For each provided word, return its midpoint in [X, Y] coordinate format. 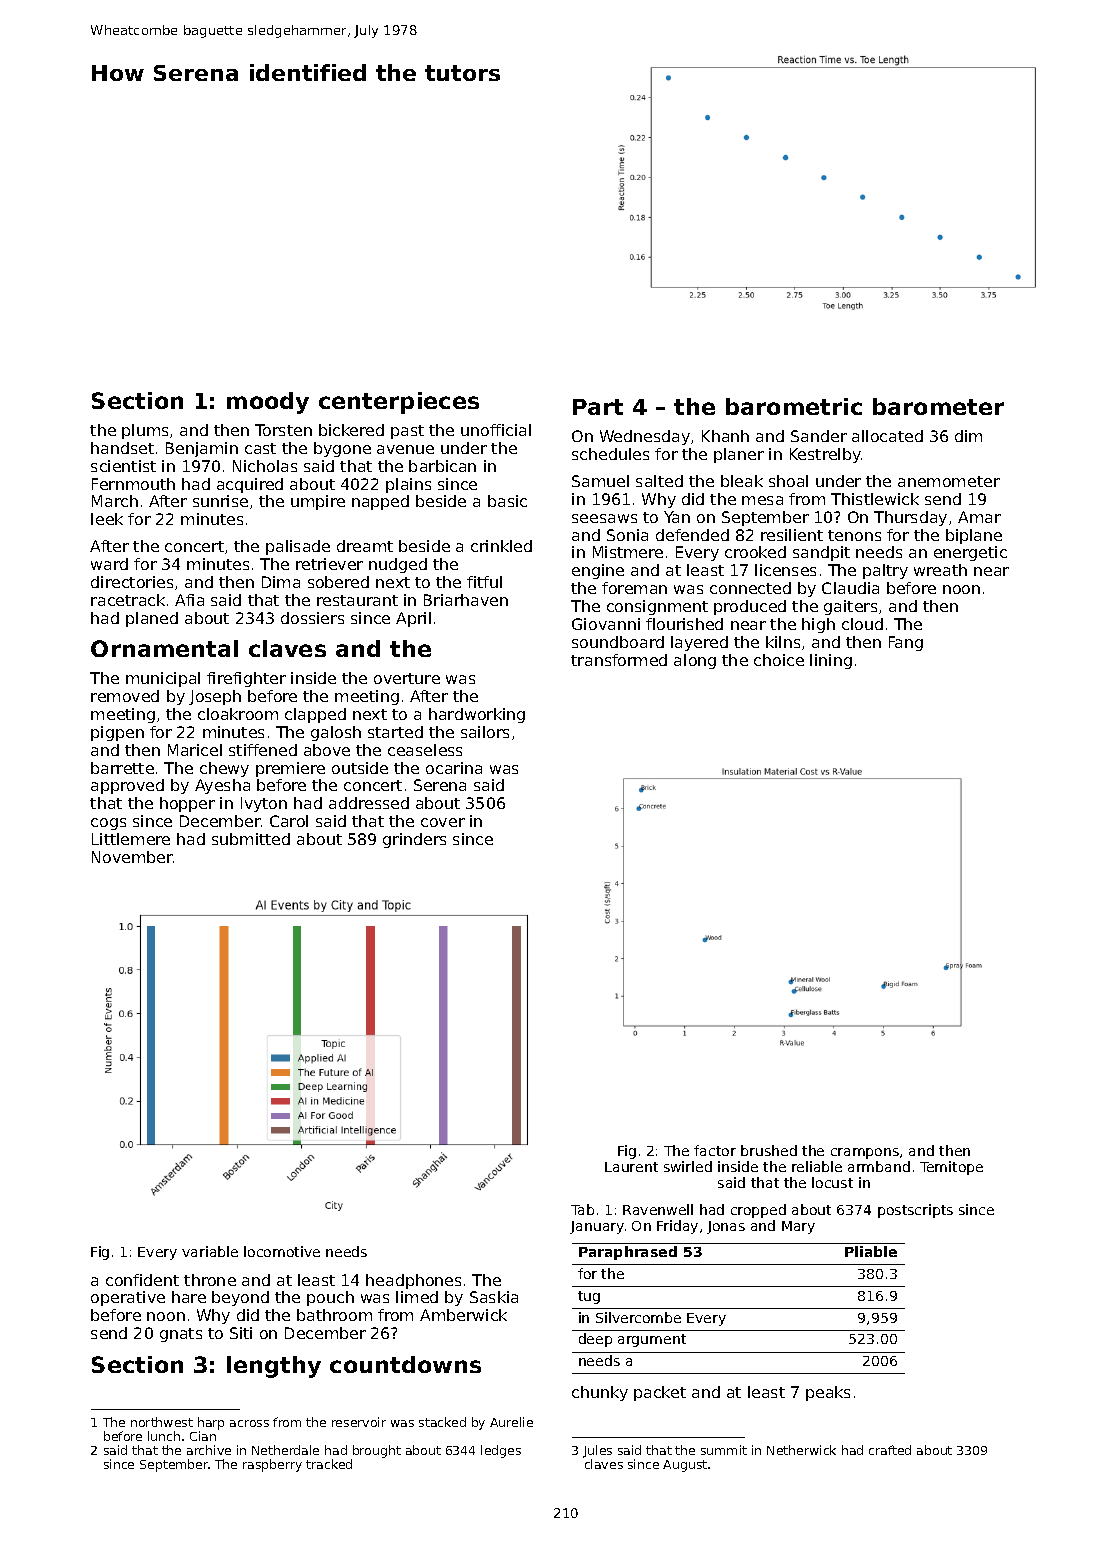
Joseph [215, 697]
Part [598, 407]
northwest [162, 1422]
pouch [330, 1298]
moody [268, 403]
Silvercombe [638, 1317]
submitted [251, 839]
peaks [828, 1393]
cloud [862, 624]
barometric [794, 406]
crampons [865, 1153]
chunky [600, 1393]
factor [715, 1150]
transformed [619, 660]
